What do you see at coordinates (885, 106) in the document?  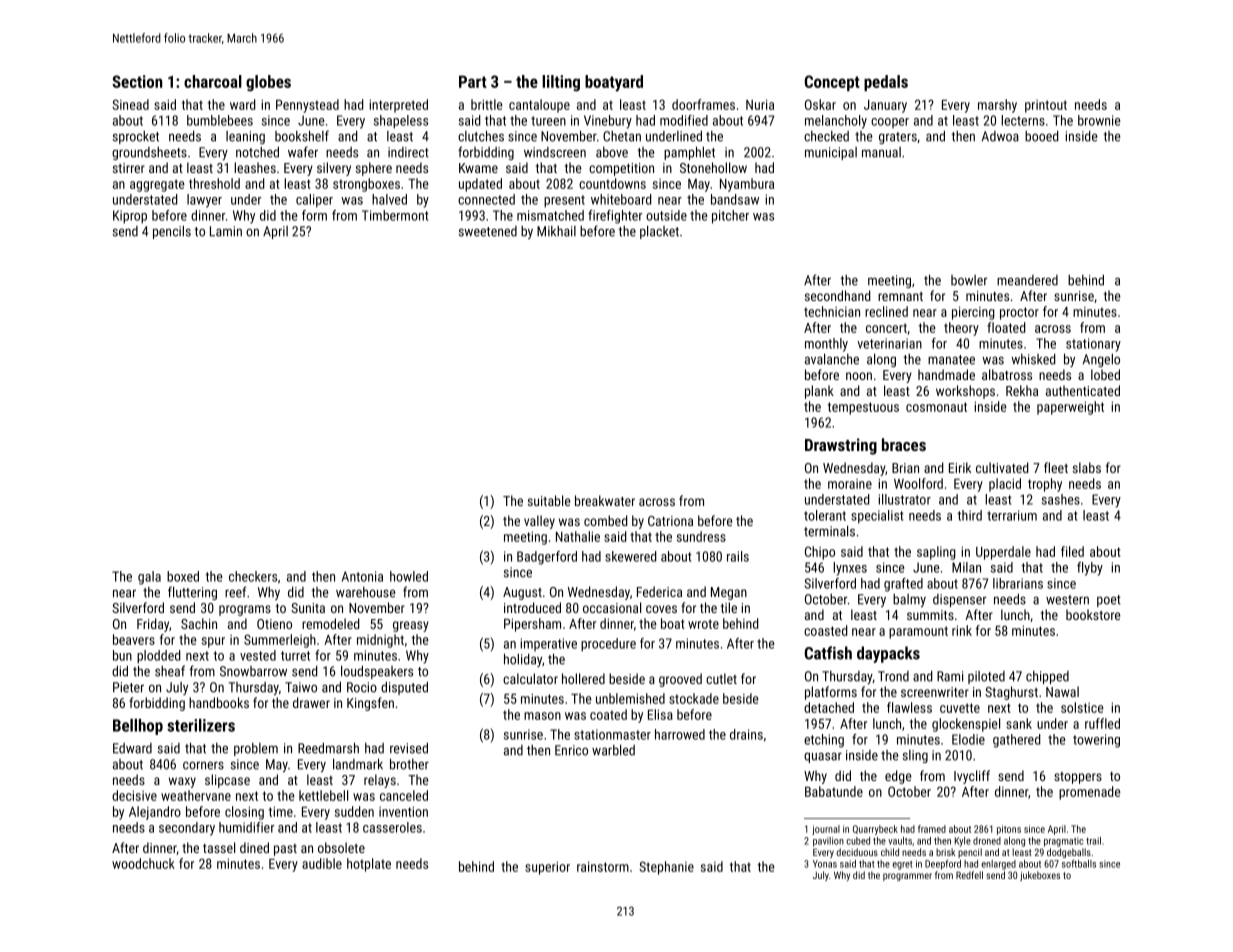 I see `January` at bounding box center [885, 106].
